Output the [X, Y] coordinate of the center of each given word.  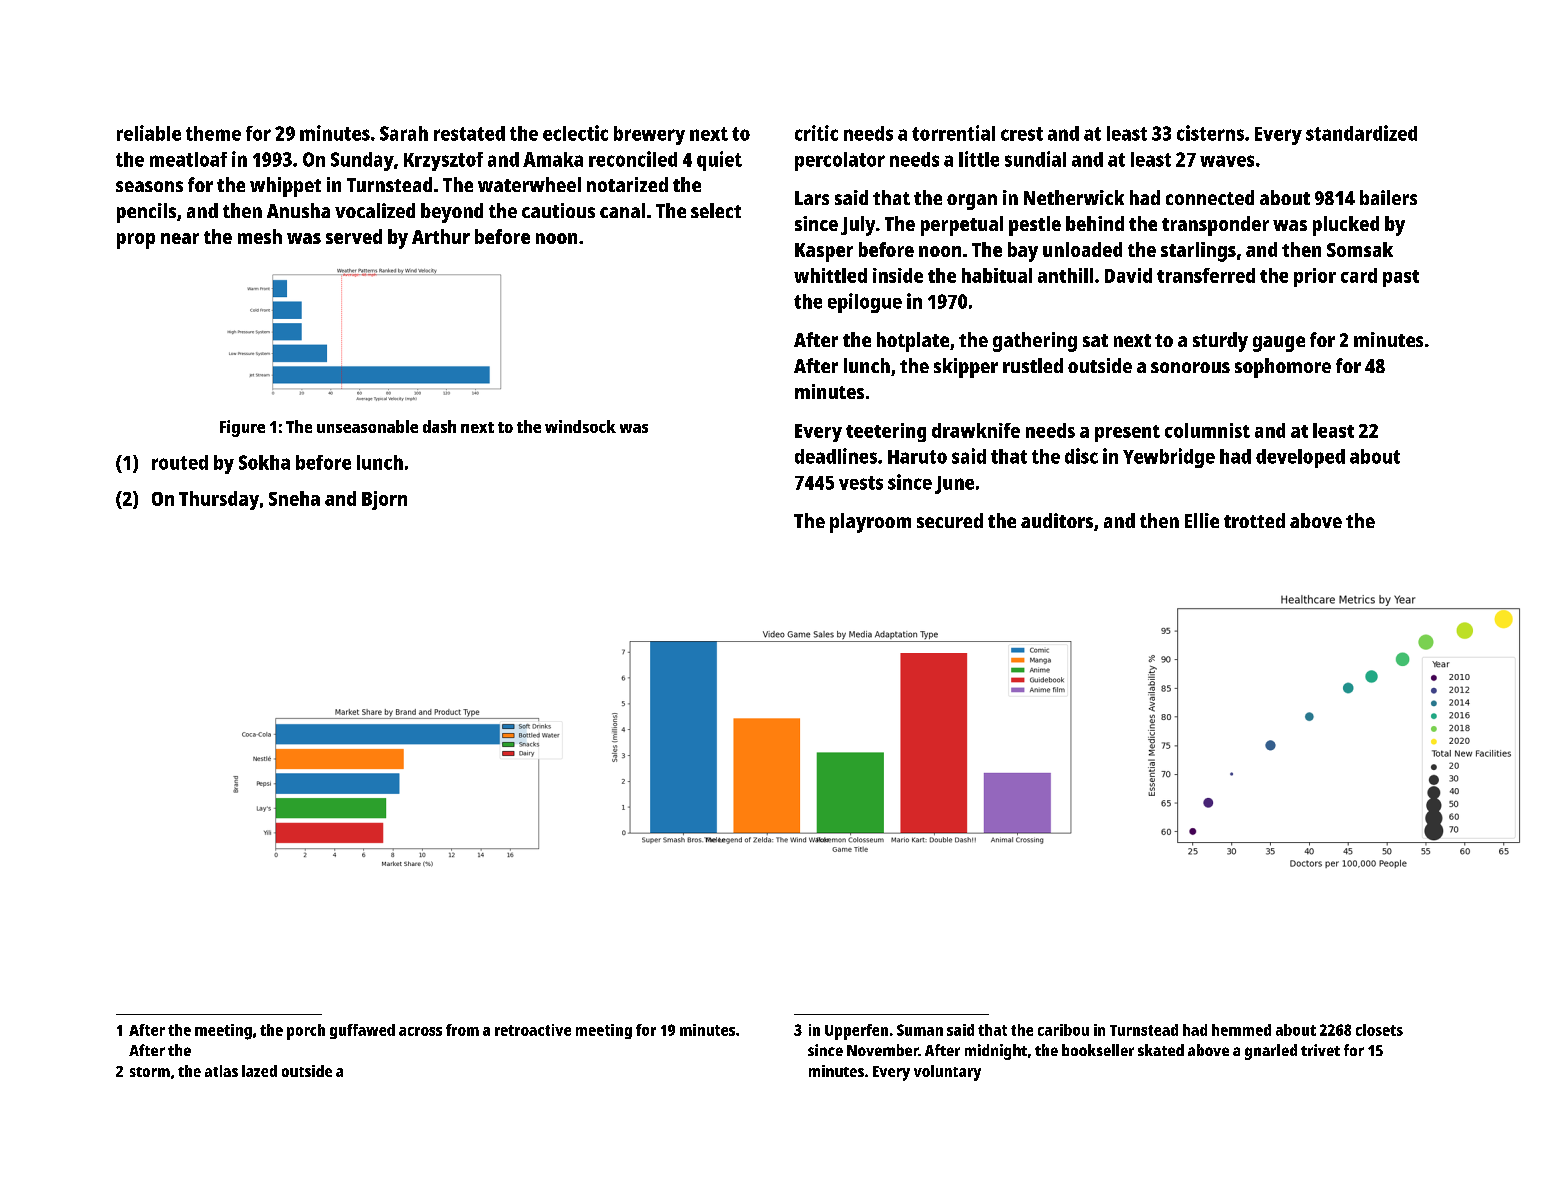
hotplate [913, 342]
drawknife [976, 430]
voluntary [947, 1073]
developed [1300, 458]
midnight [996, 1052]
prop [136, 241]
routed [180, 462]
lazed [259, 1071]
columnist [1207, 430]
